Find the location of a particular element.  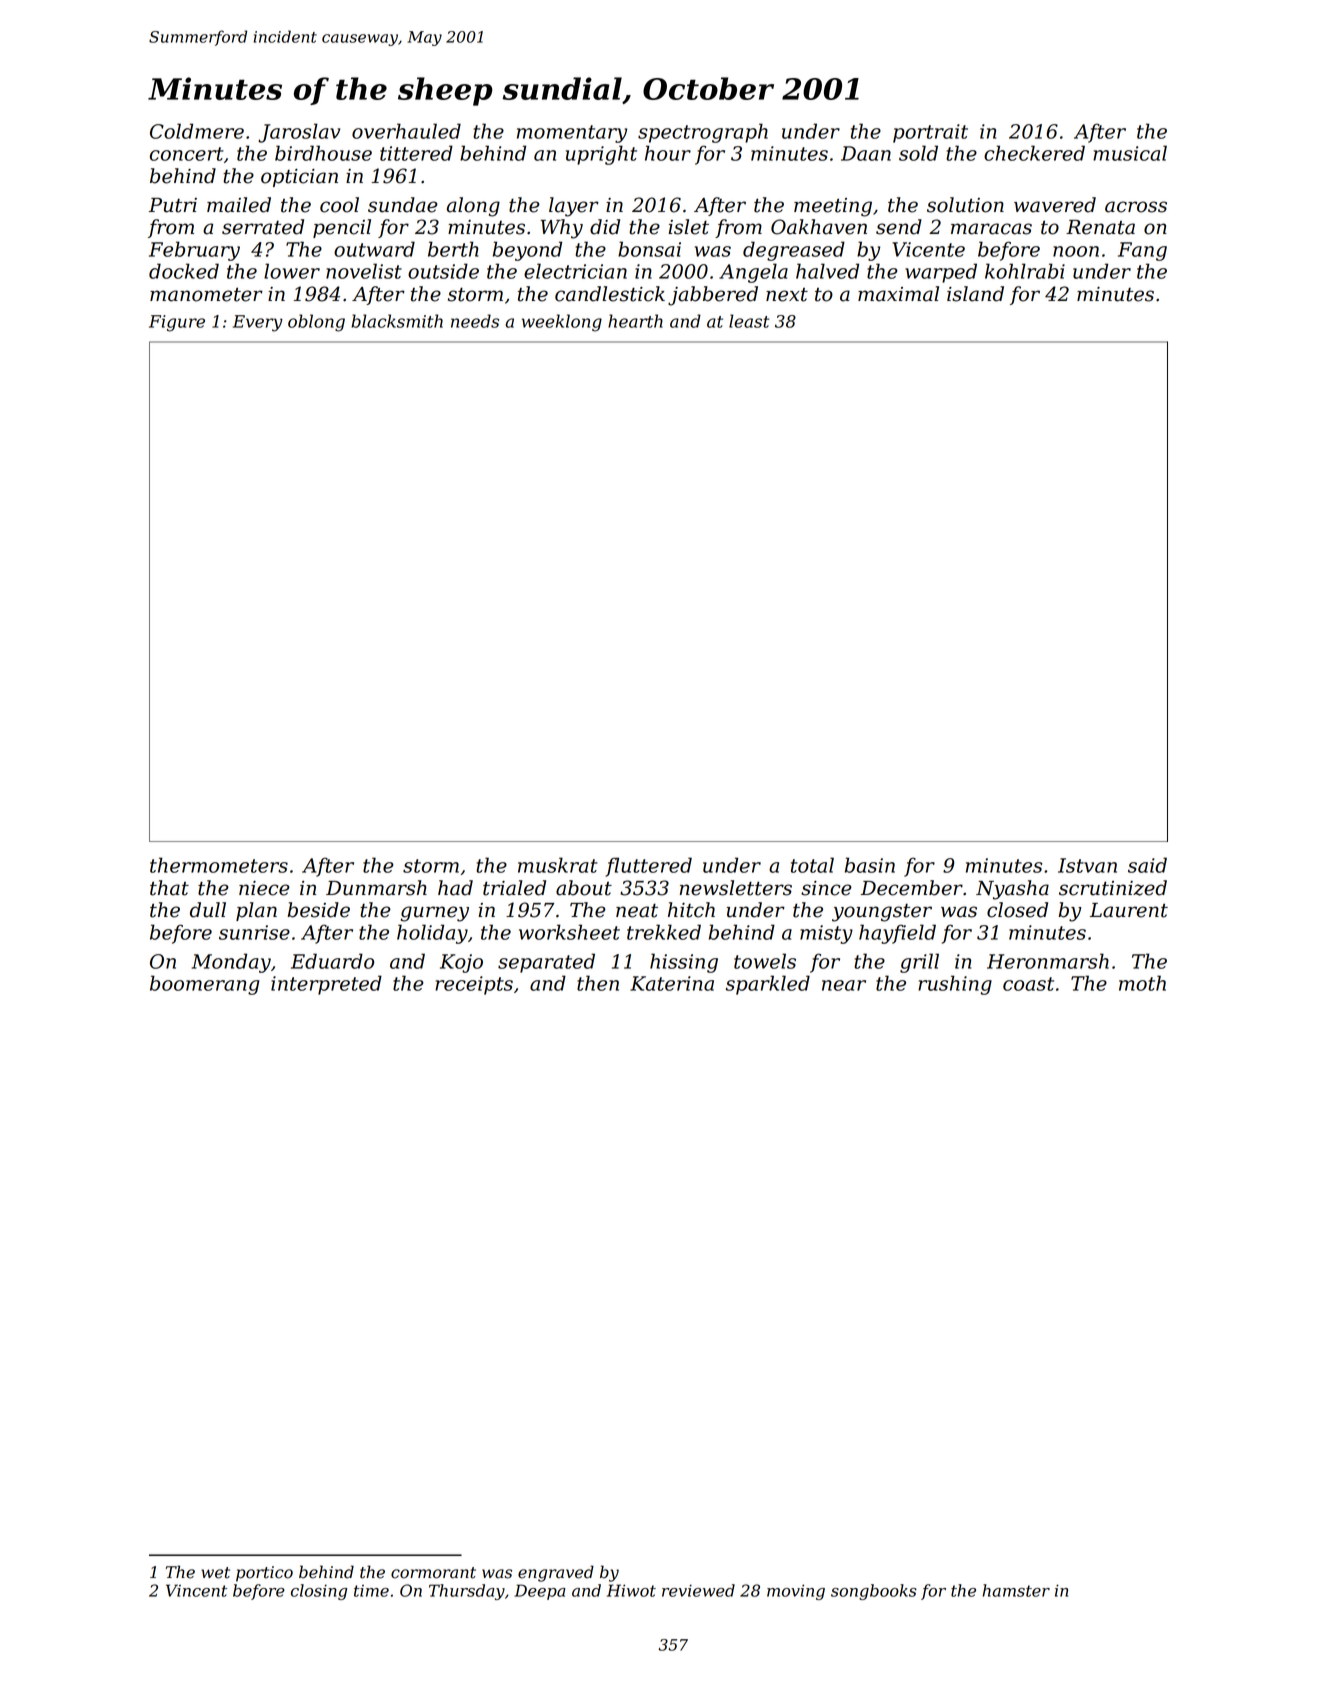

hamster is located at coordinates (1016, 1590).
